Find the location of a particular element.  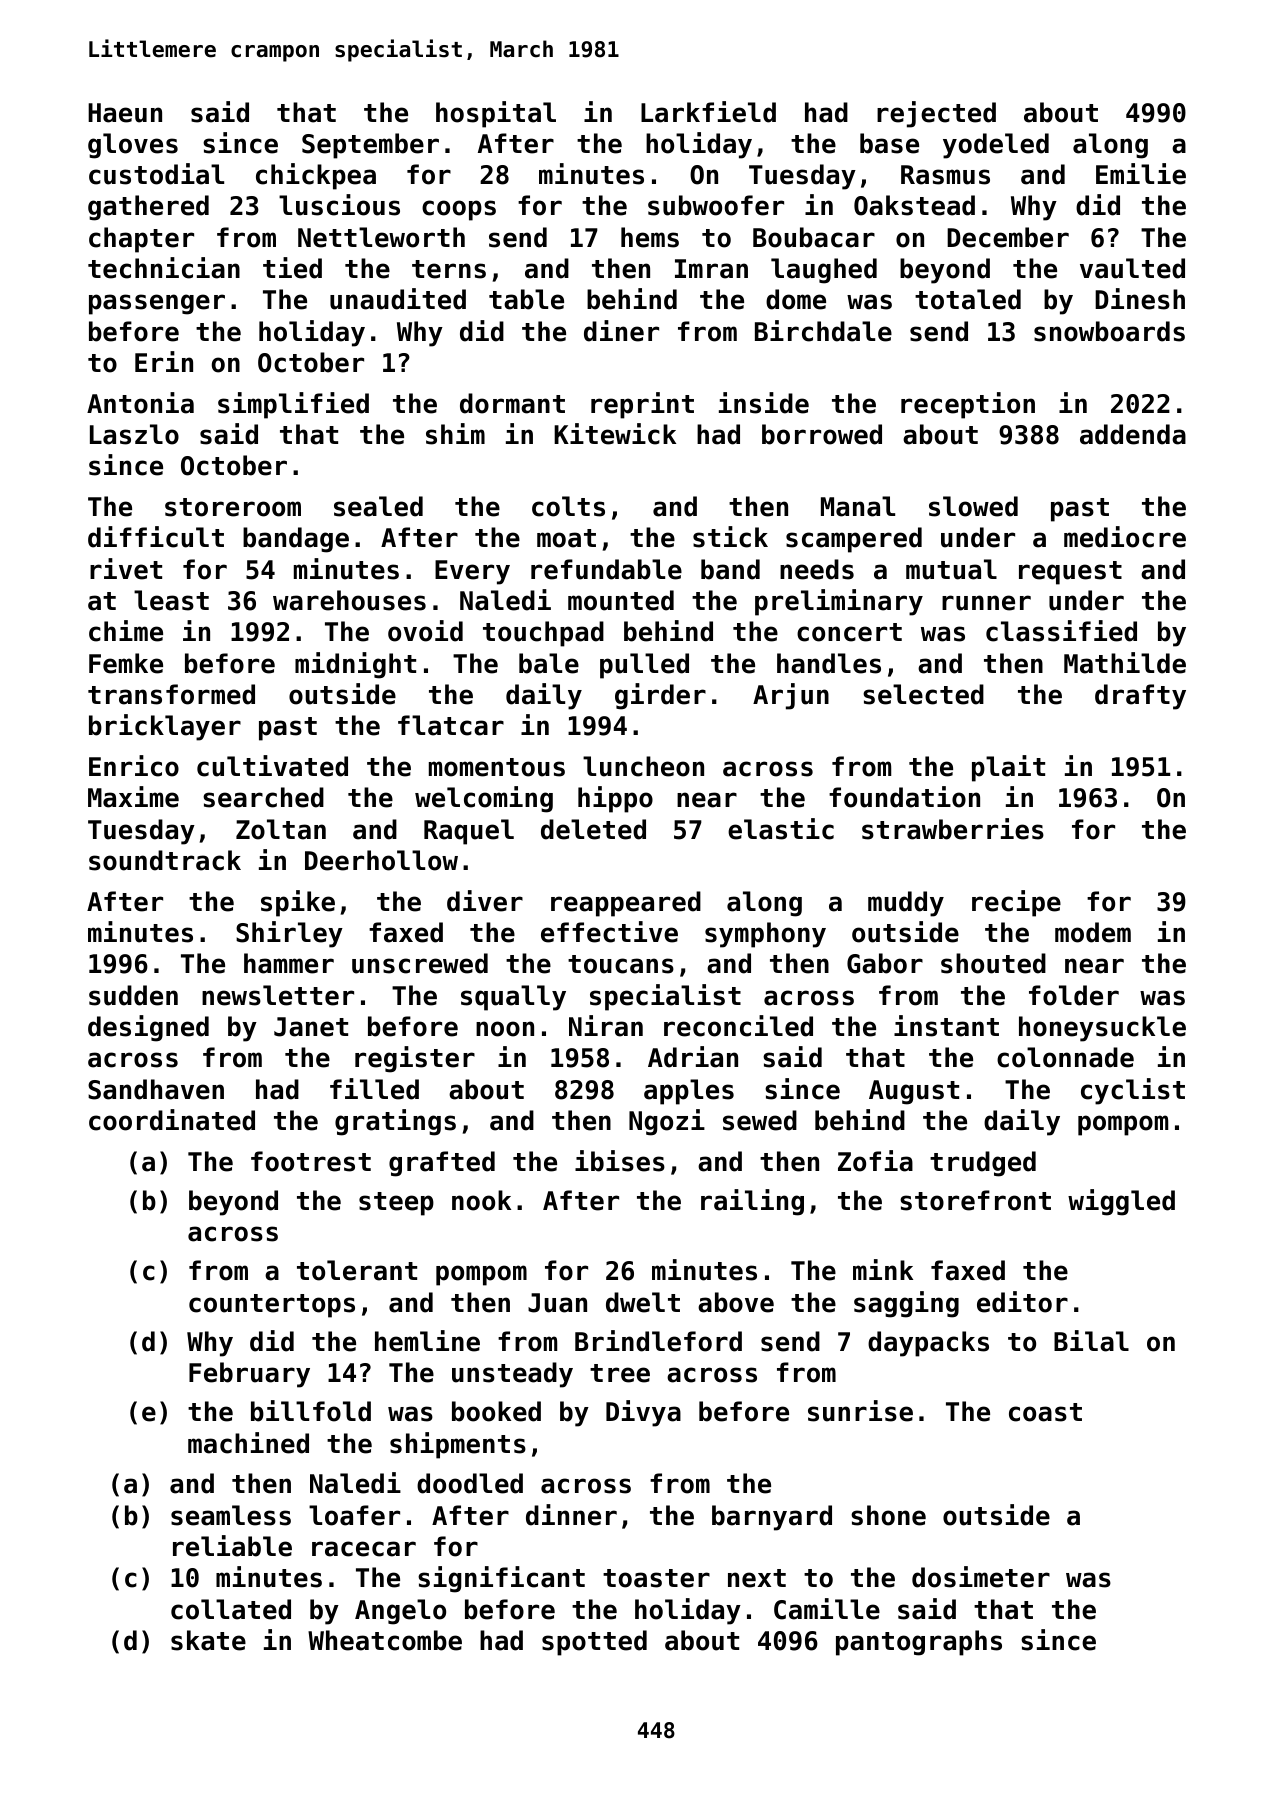

Brindleford is located at coordinates (658, 1341).
